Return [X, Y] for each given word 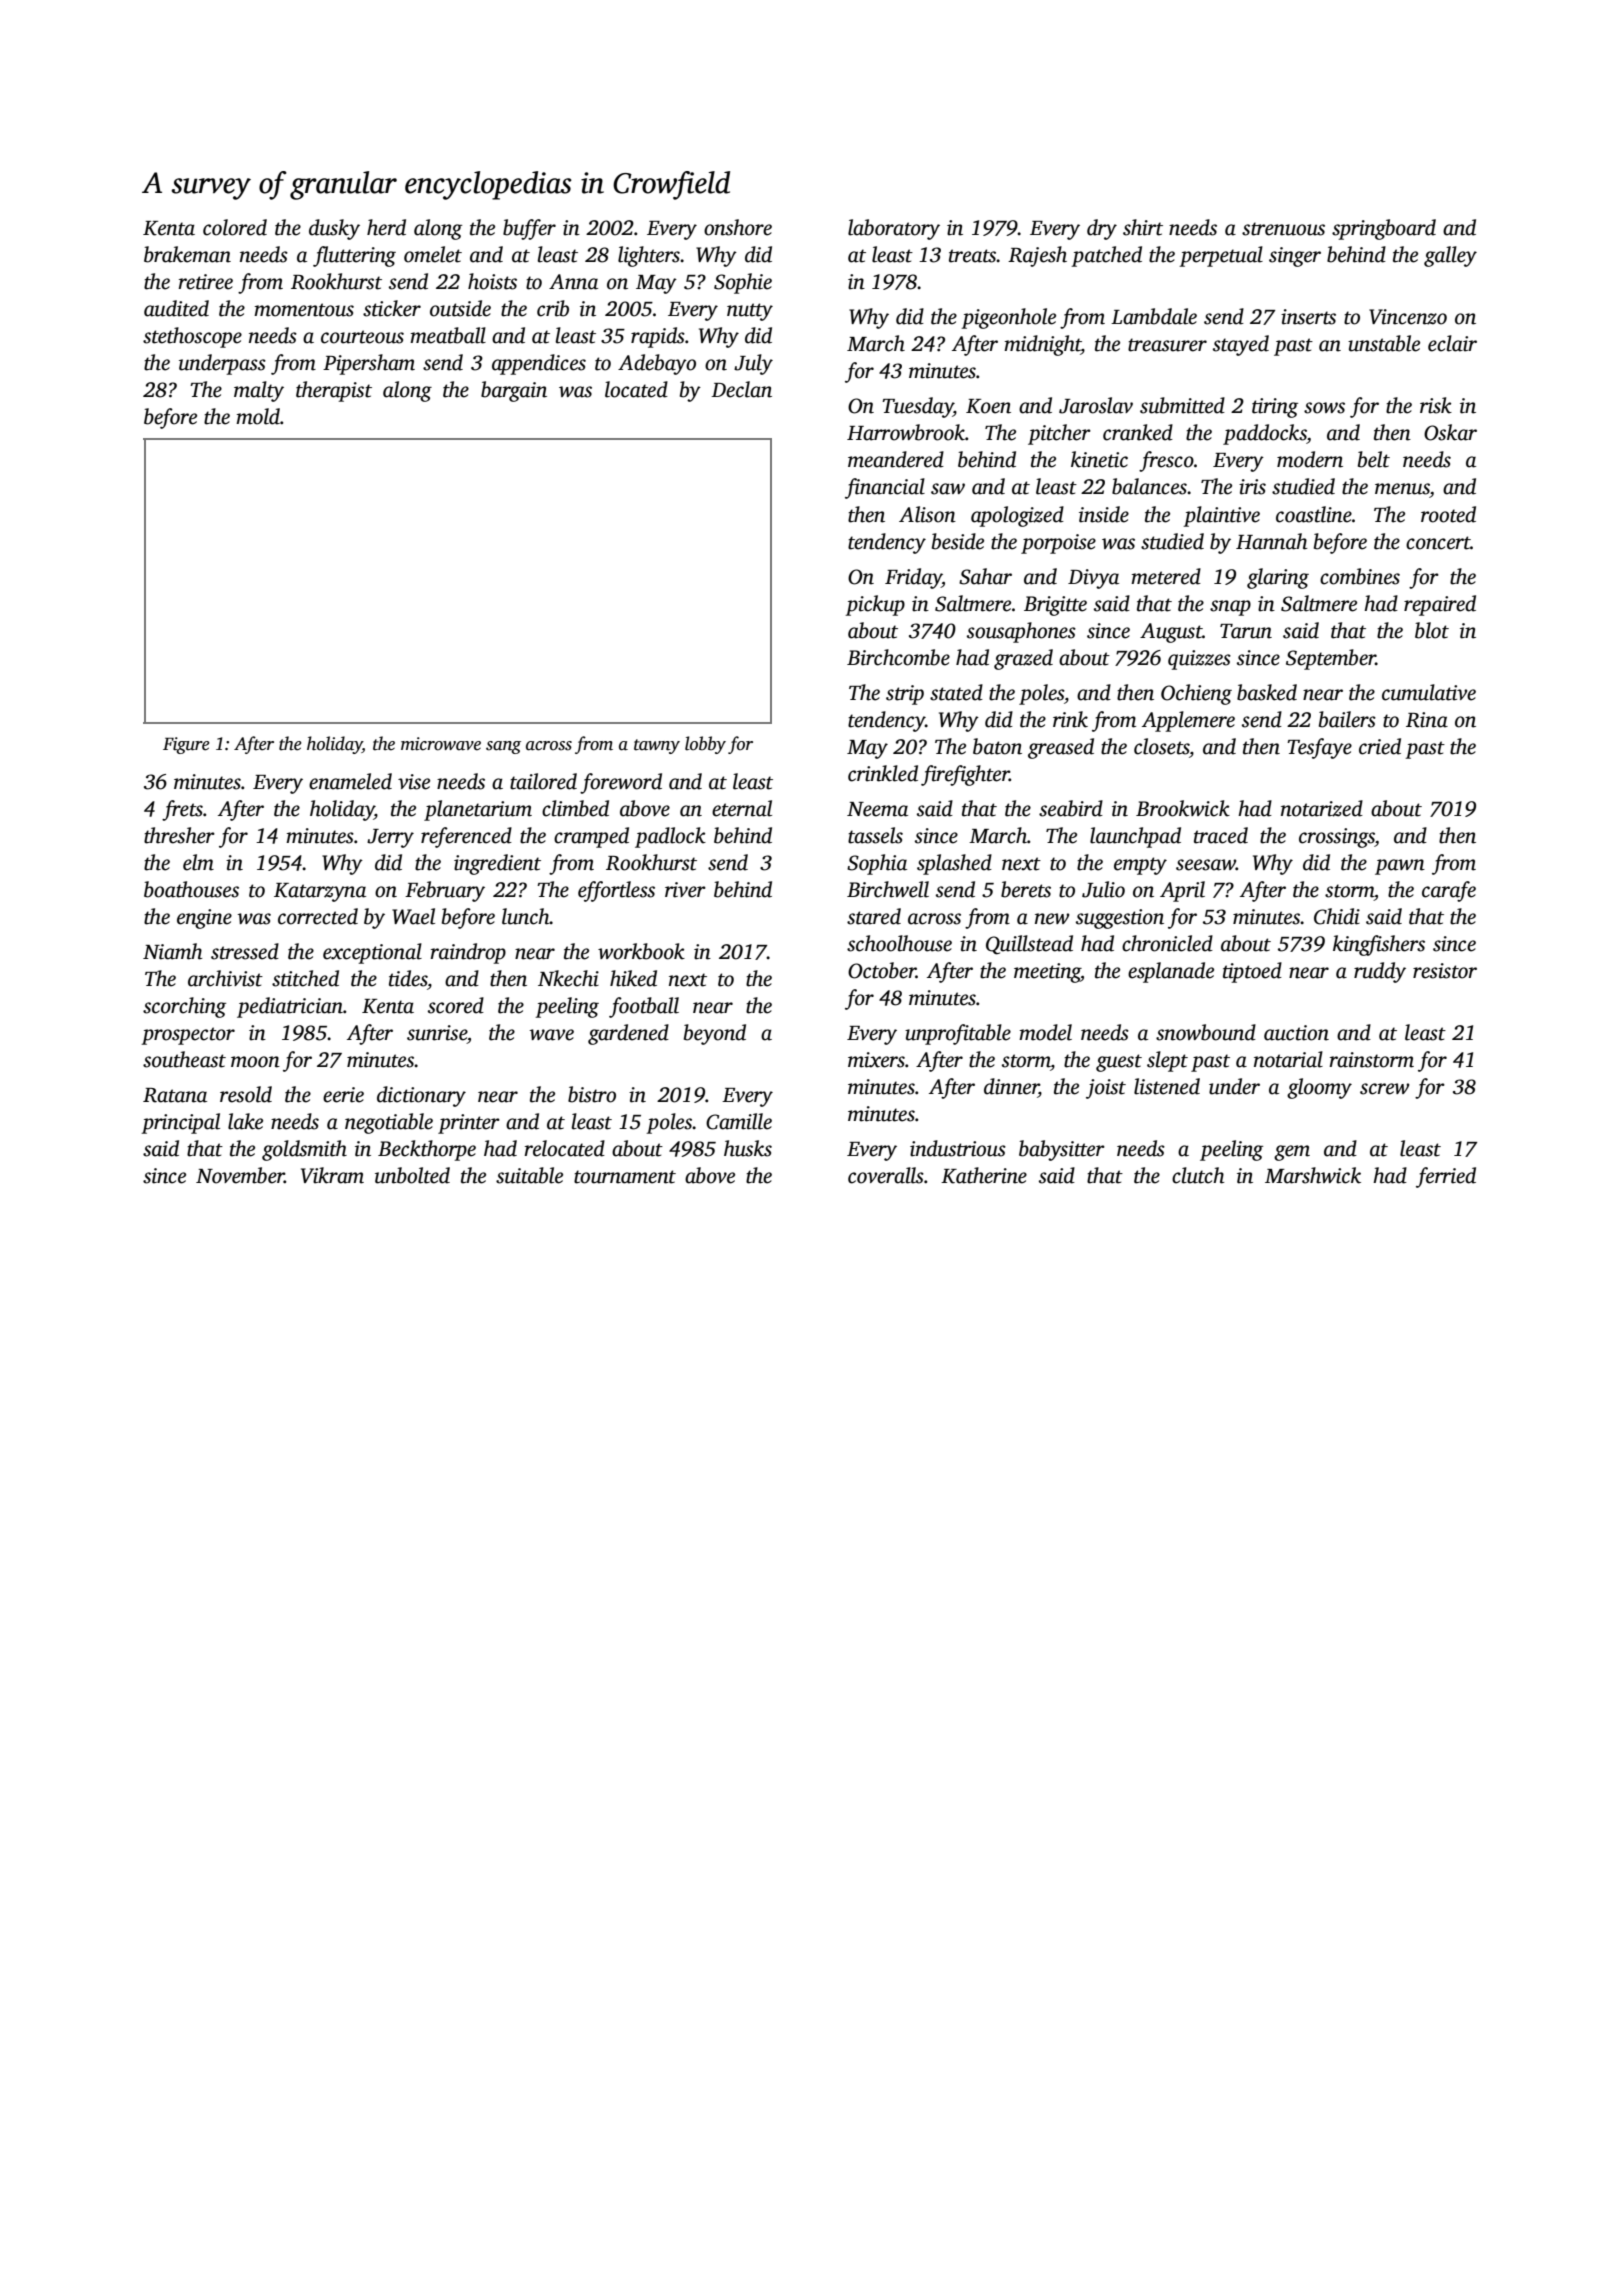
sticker [392, 308]
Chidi [1337, 916]
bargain [514, 391]
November [240, 1175]
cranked [1138, 432]
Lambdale [1154, 316]
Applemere [1188, 721]
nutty [750, 312]
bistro [592, 1094]
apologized [1017, 516]
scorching [184, 1007]
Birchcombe [898, 657]
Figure [186, 745]
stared [874, 916]
